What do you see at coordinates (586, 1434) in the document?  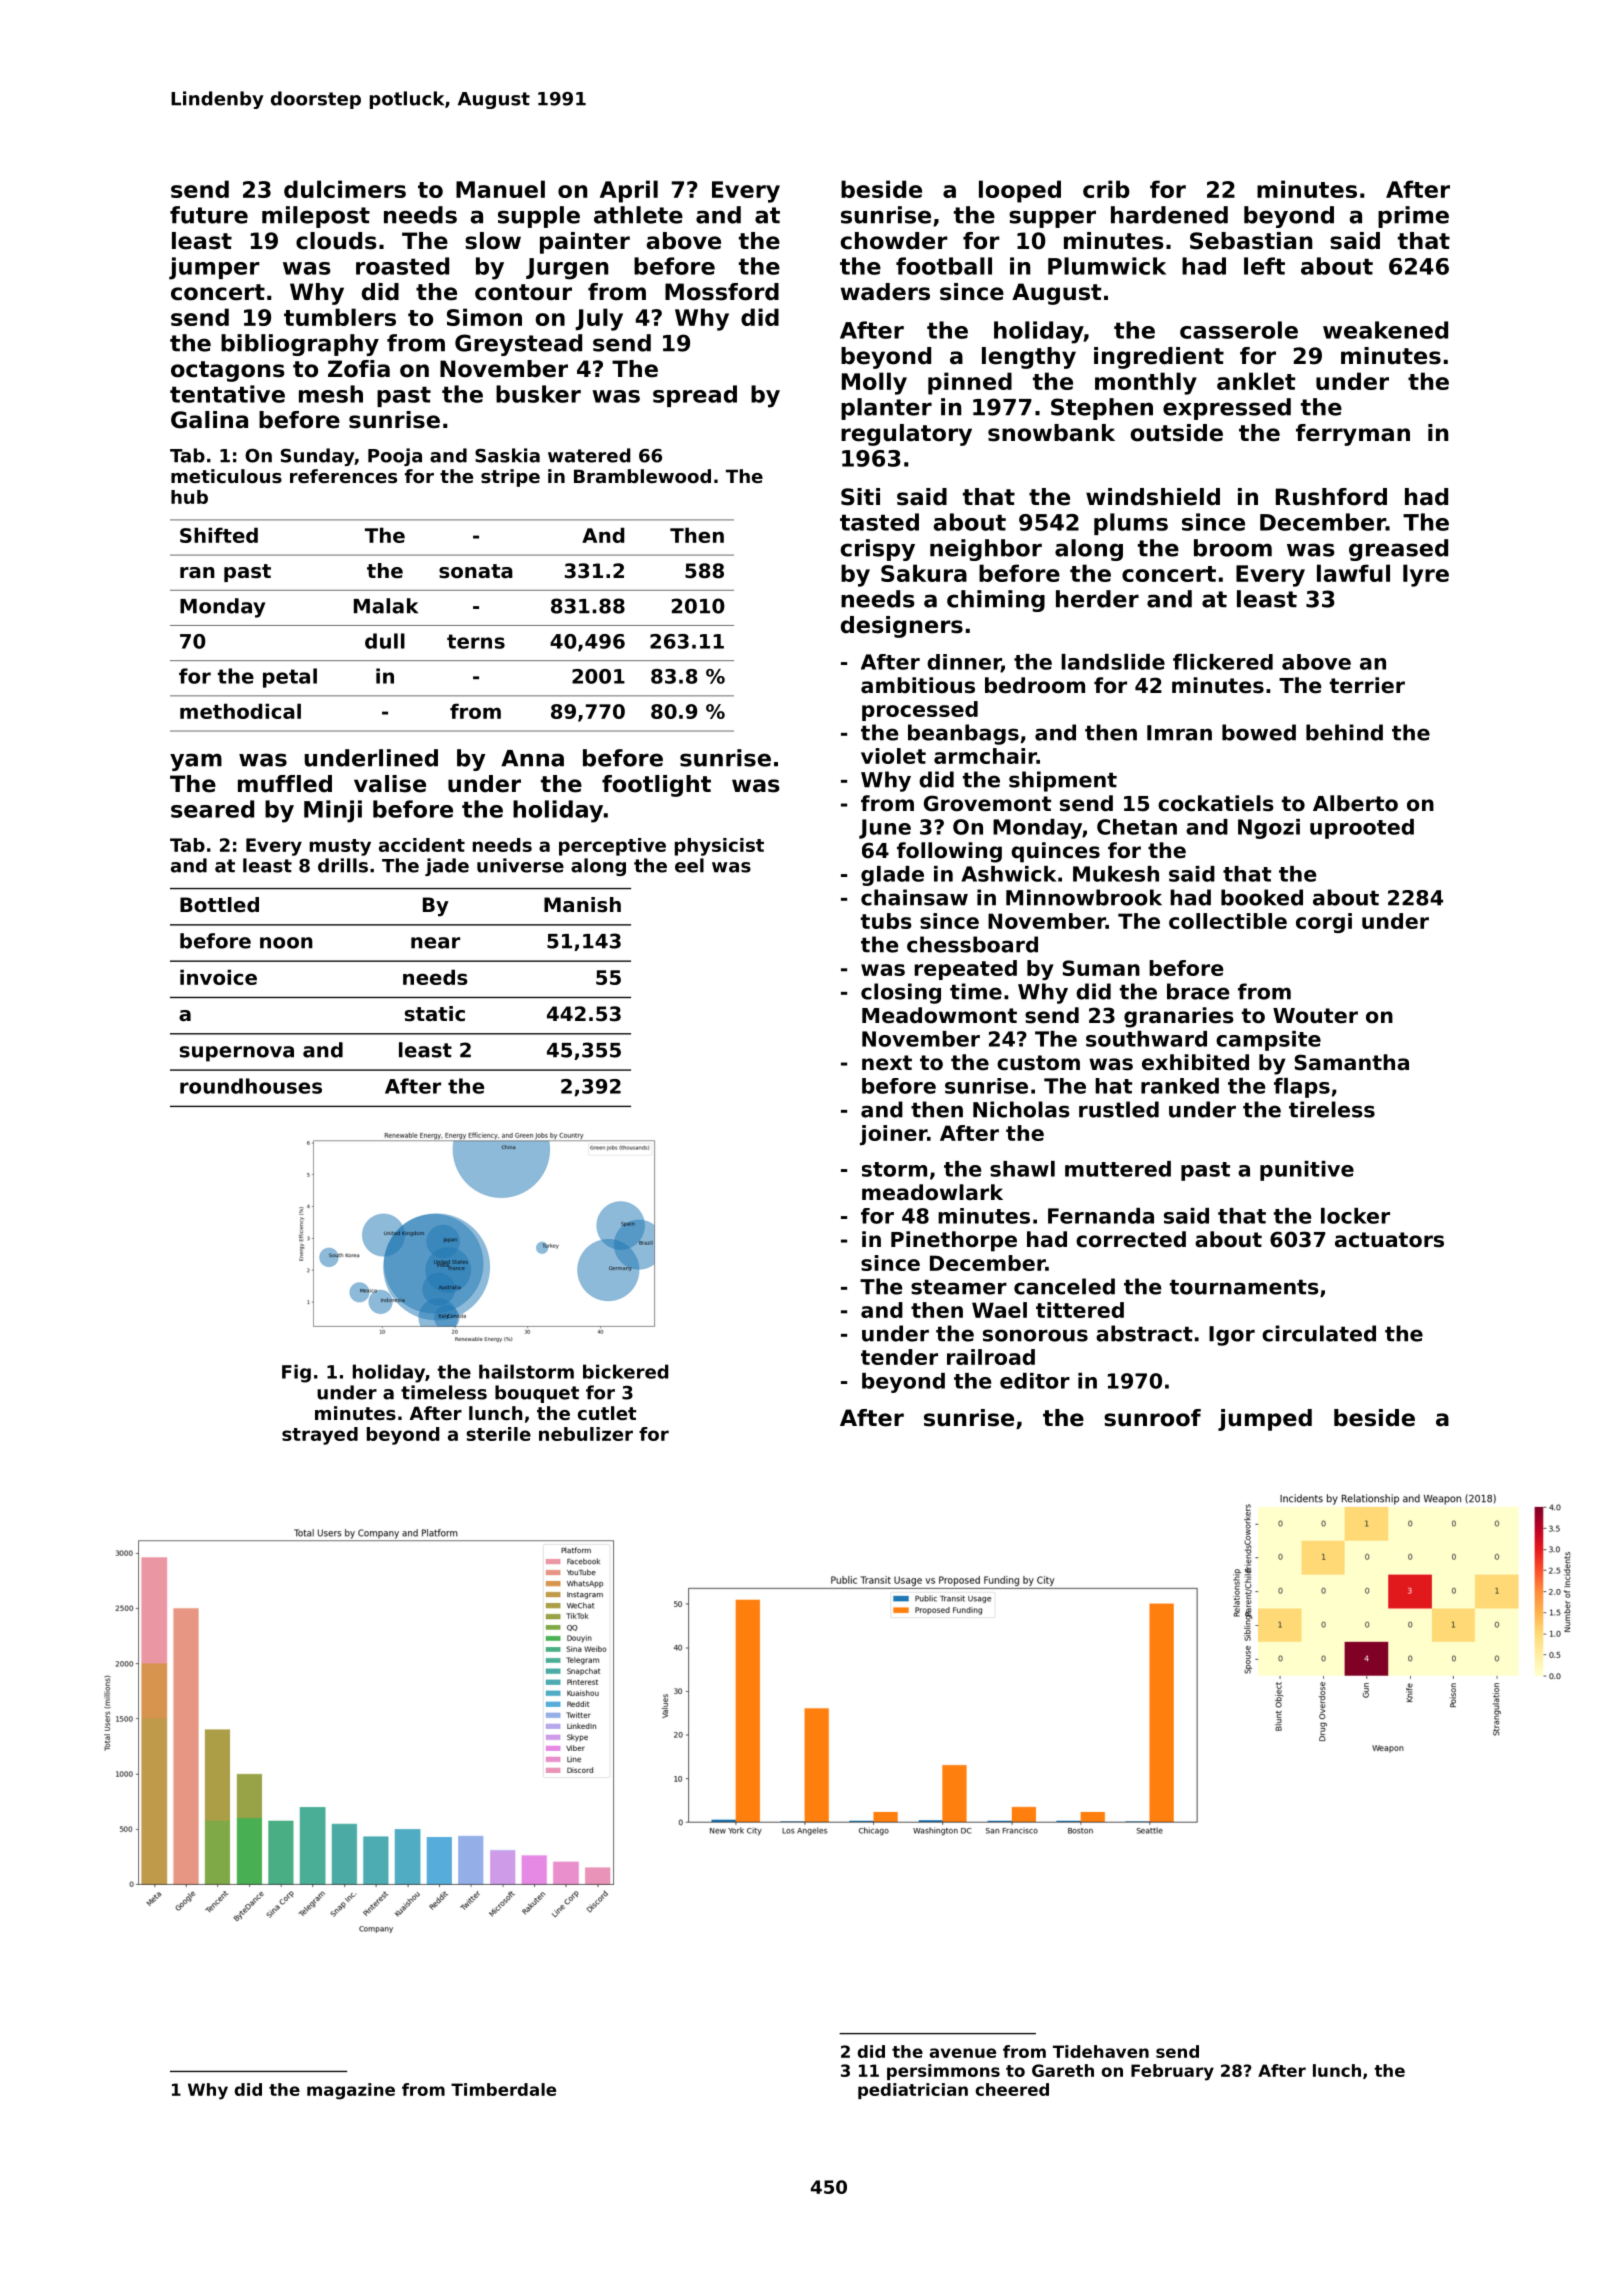 I see `nebulizer` at bounding box center [586, 1434].
